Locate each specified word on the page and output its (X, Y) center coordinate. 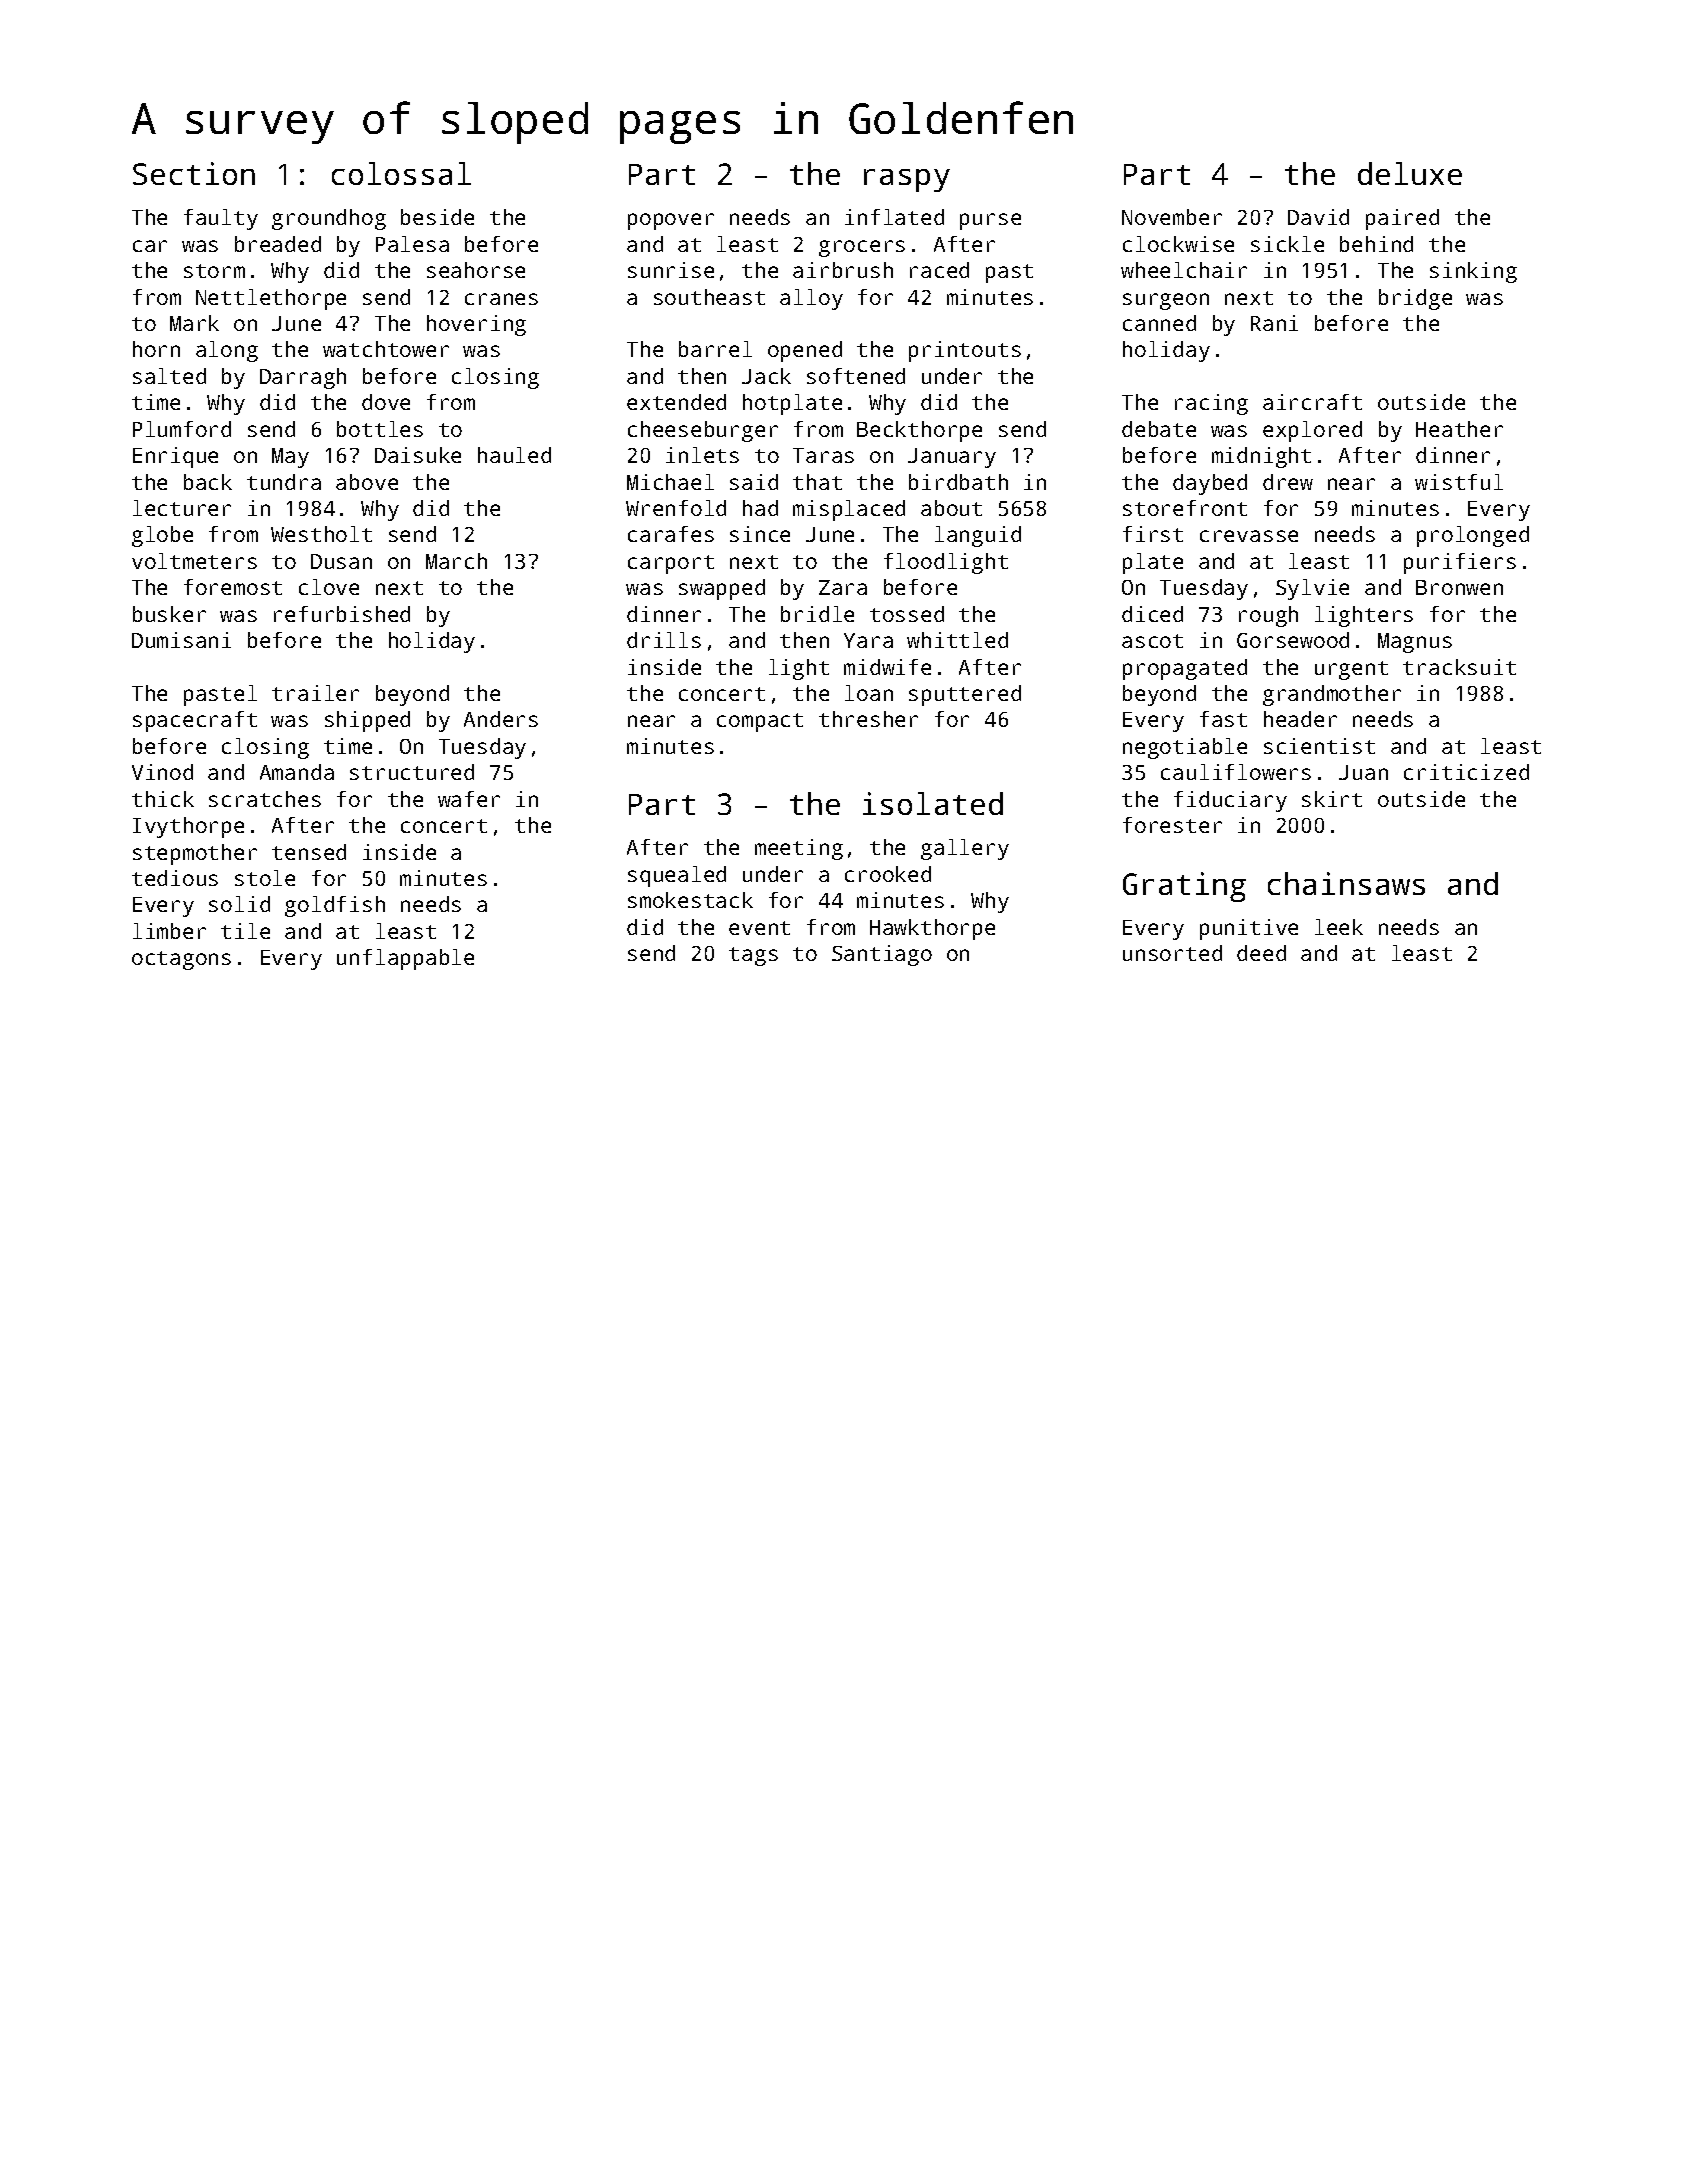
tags (753, 956)
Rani (1274, 323)
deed (1261, 953)
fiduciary (1230, 801)
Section (194, 173)
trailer (315, 693)
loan (869, 693)
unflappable (405, 959)
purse (990, 221)
